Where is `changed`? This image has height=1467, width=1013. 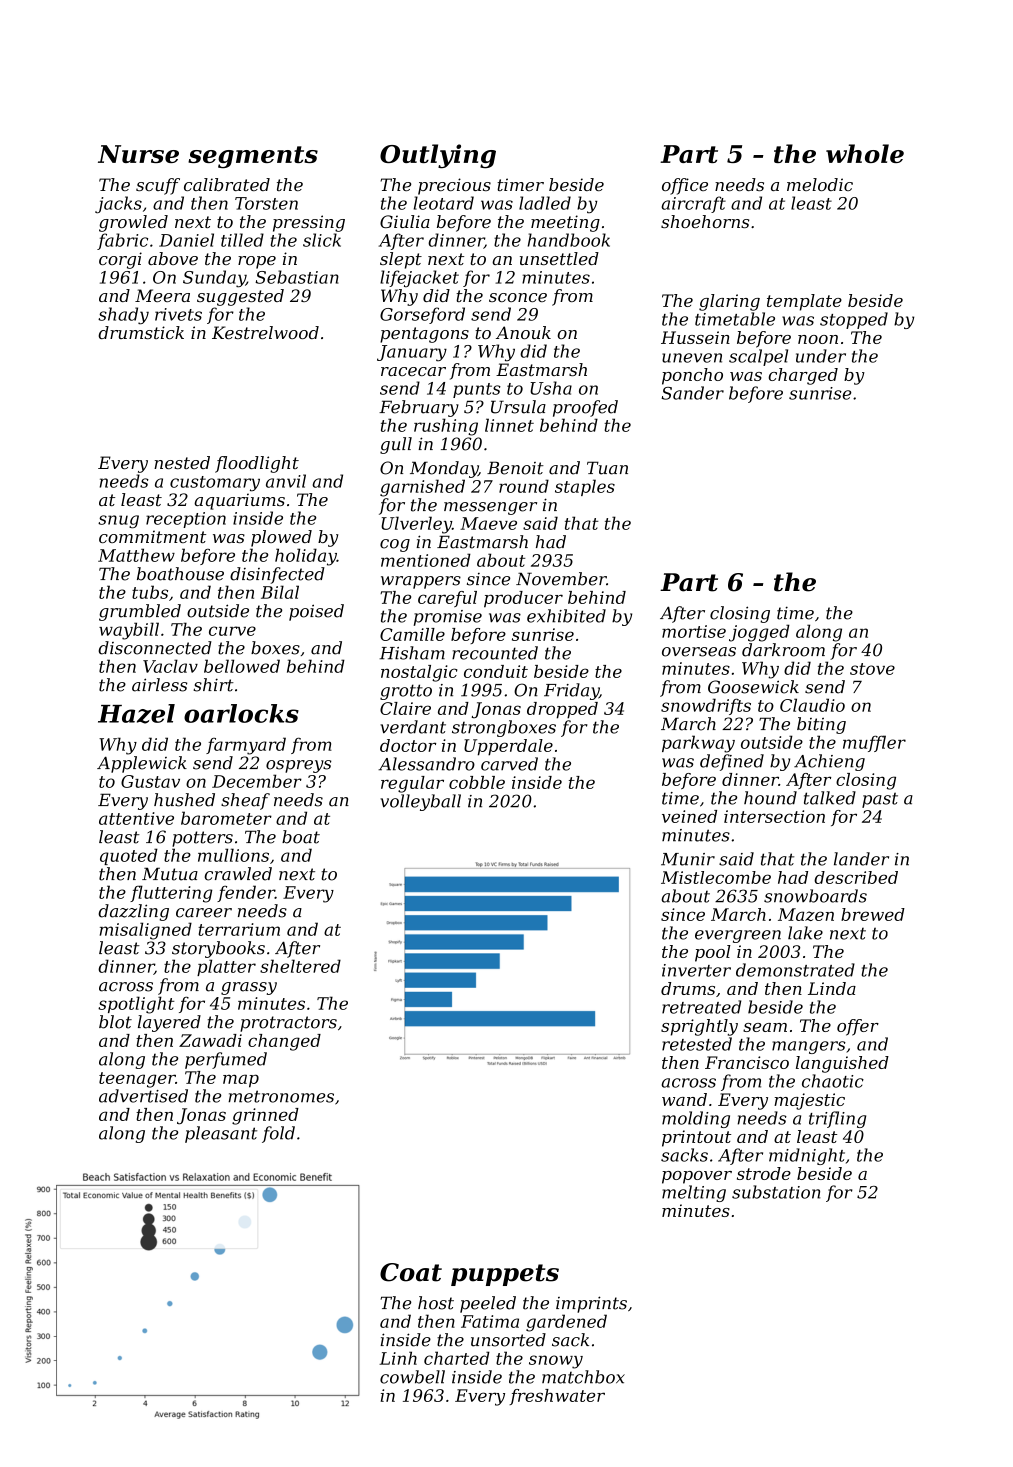 changed is located at coordinates (284, 1042).
